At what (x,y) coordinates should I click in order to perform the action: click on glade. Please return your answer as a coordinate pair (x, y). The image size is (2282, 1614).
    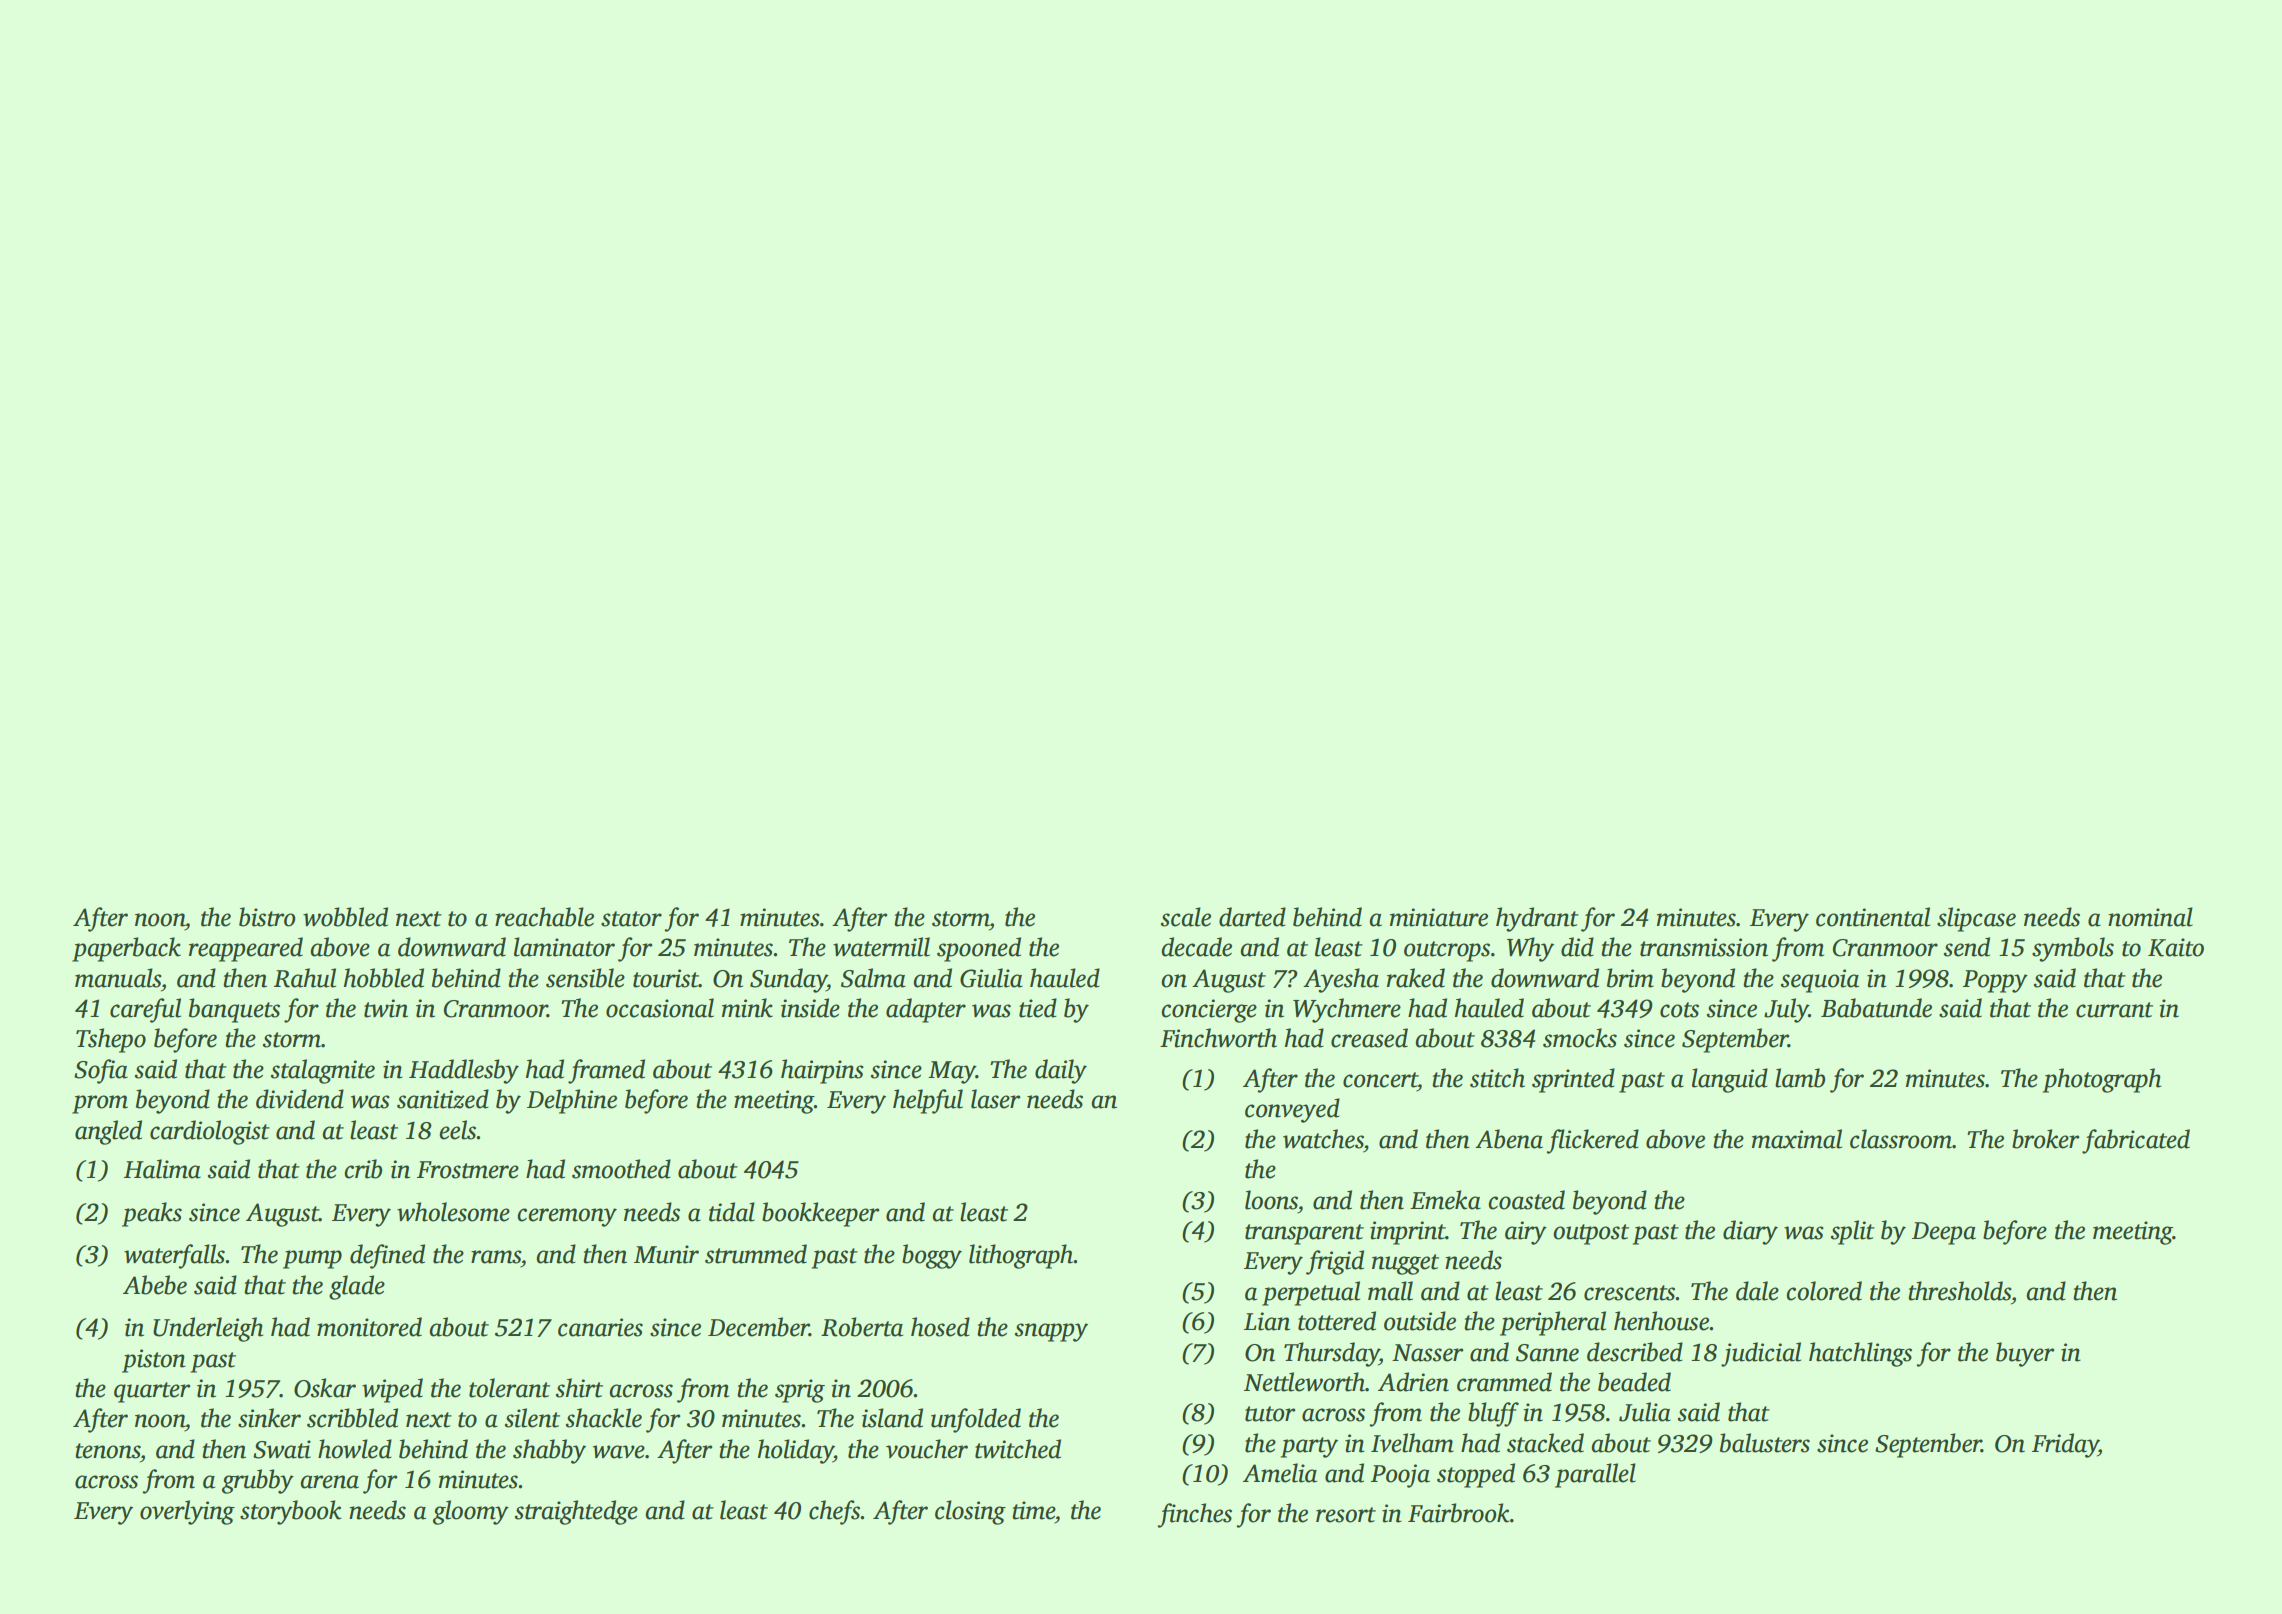
    Looking at the image, I should click on (357, 1287).
